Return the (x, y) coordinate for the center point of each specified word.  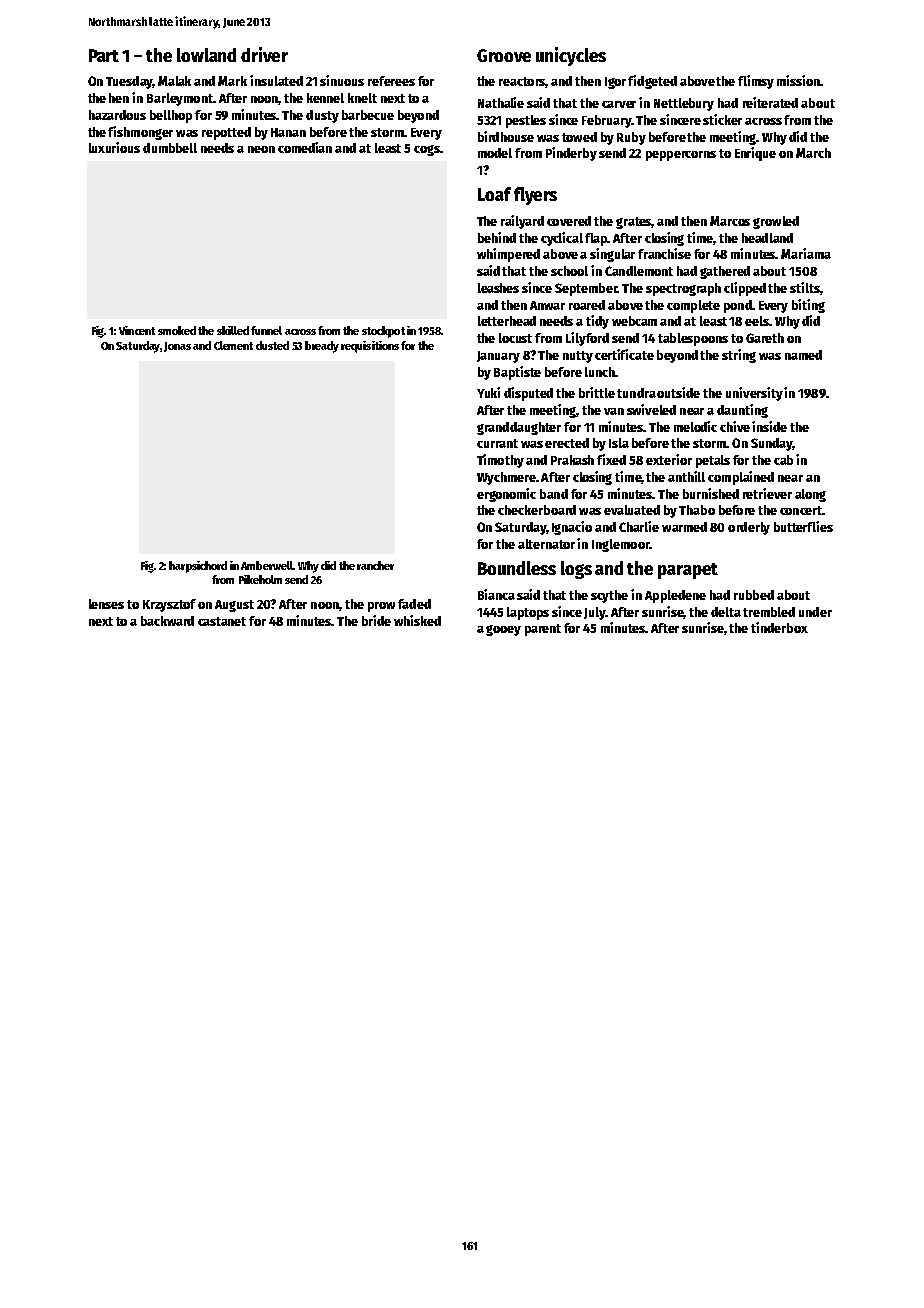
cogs (427, 150)
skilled (233, 330)
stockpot (383, 332)
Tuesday (129, 82)
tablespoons (693, 339)
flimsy (756, 82)
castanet (222, 621)
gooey (503, 630)
